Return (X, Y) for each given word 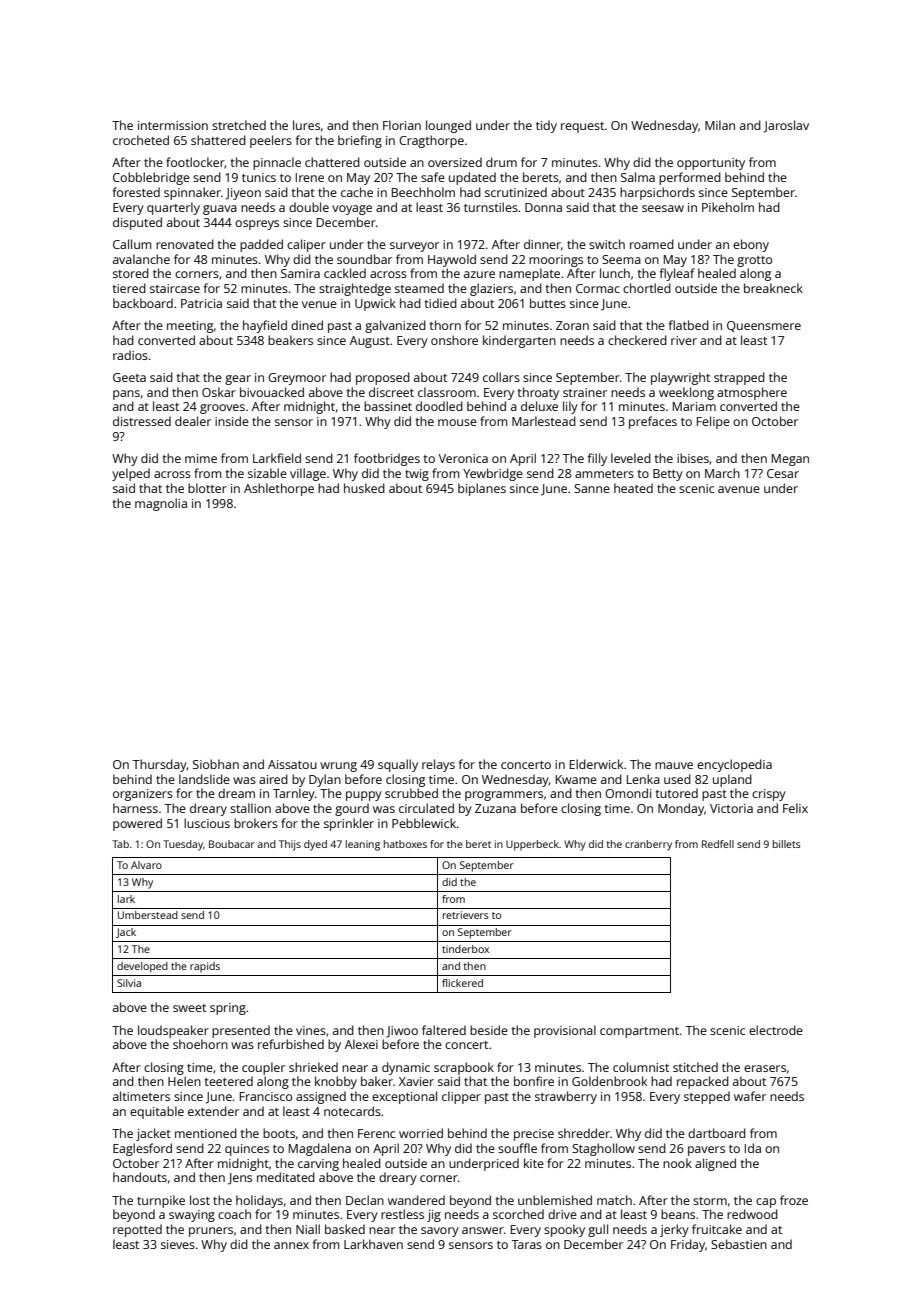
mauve (674, 765)
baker (377, 1081)
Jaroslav (786, 126)
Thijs (290, 845)
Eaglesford (142, 1149)
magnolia (161, 504)
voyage (352, 210)
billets (786, 844)
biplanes (482, 489)
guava (220, 210)
